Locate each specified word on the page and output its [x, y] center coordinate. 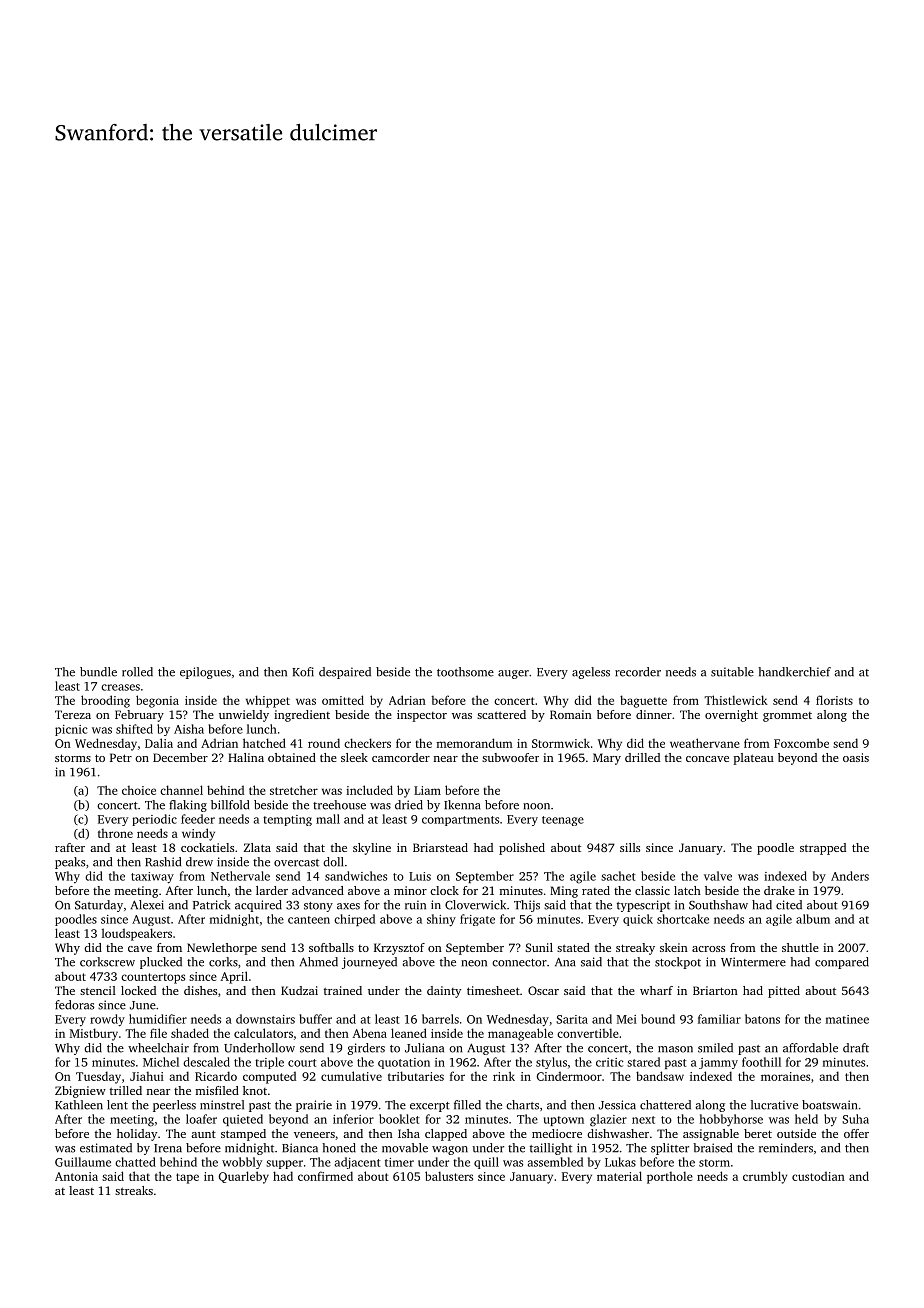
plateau [754, 759]
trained [343, 990]
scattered [501, 714]
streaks [134, 1190]
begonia [157, 701]
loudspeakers [137, 934]
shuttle [800, 947]
